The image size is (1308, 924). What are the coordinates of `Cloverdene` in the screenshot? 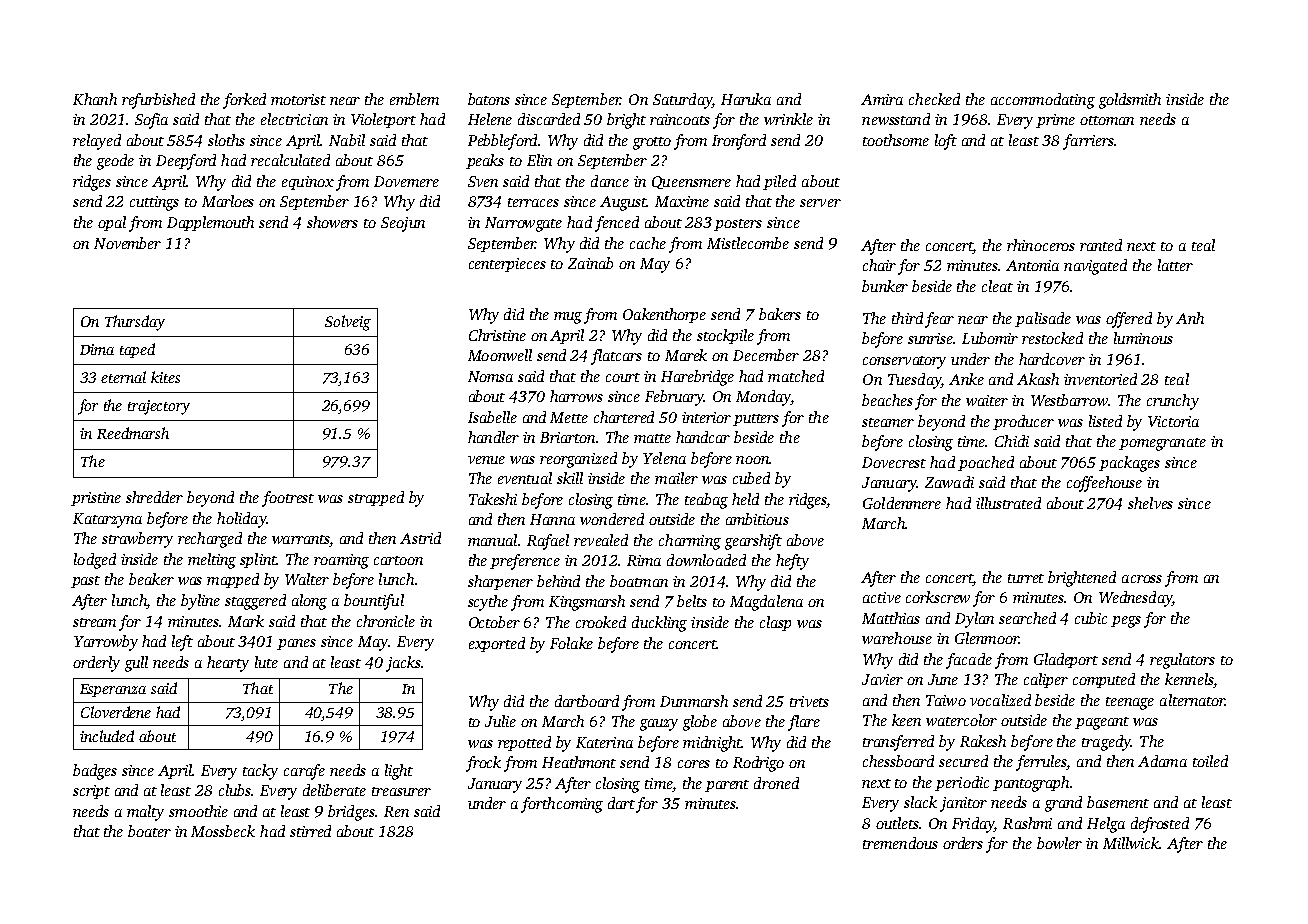 It's located at (116, 712).
